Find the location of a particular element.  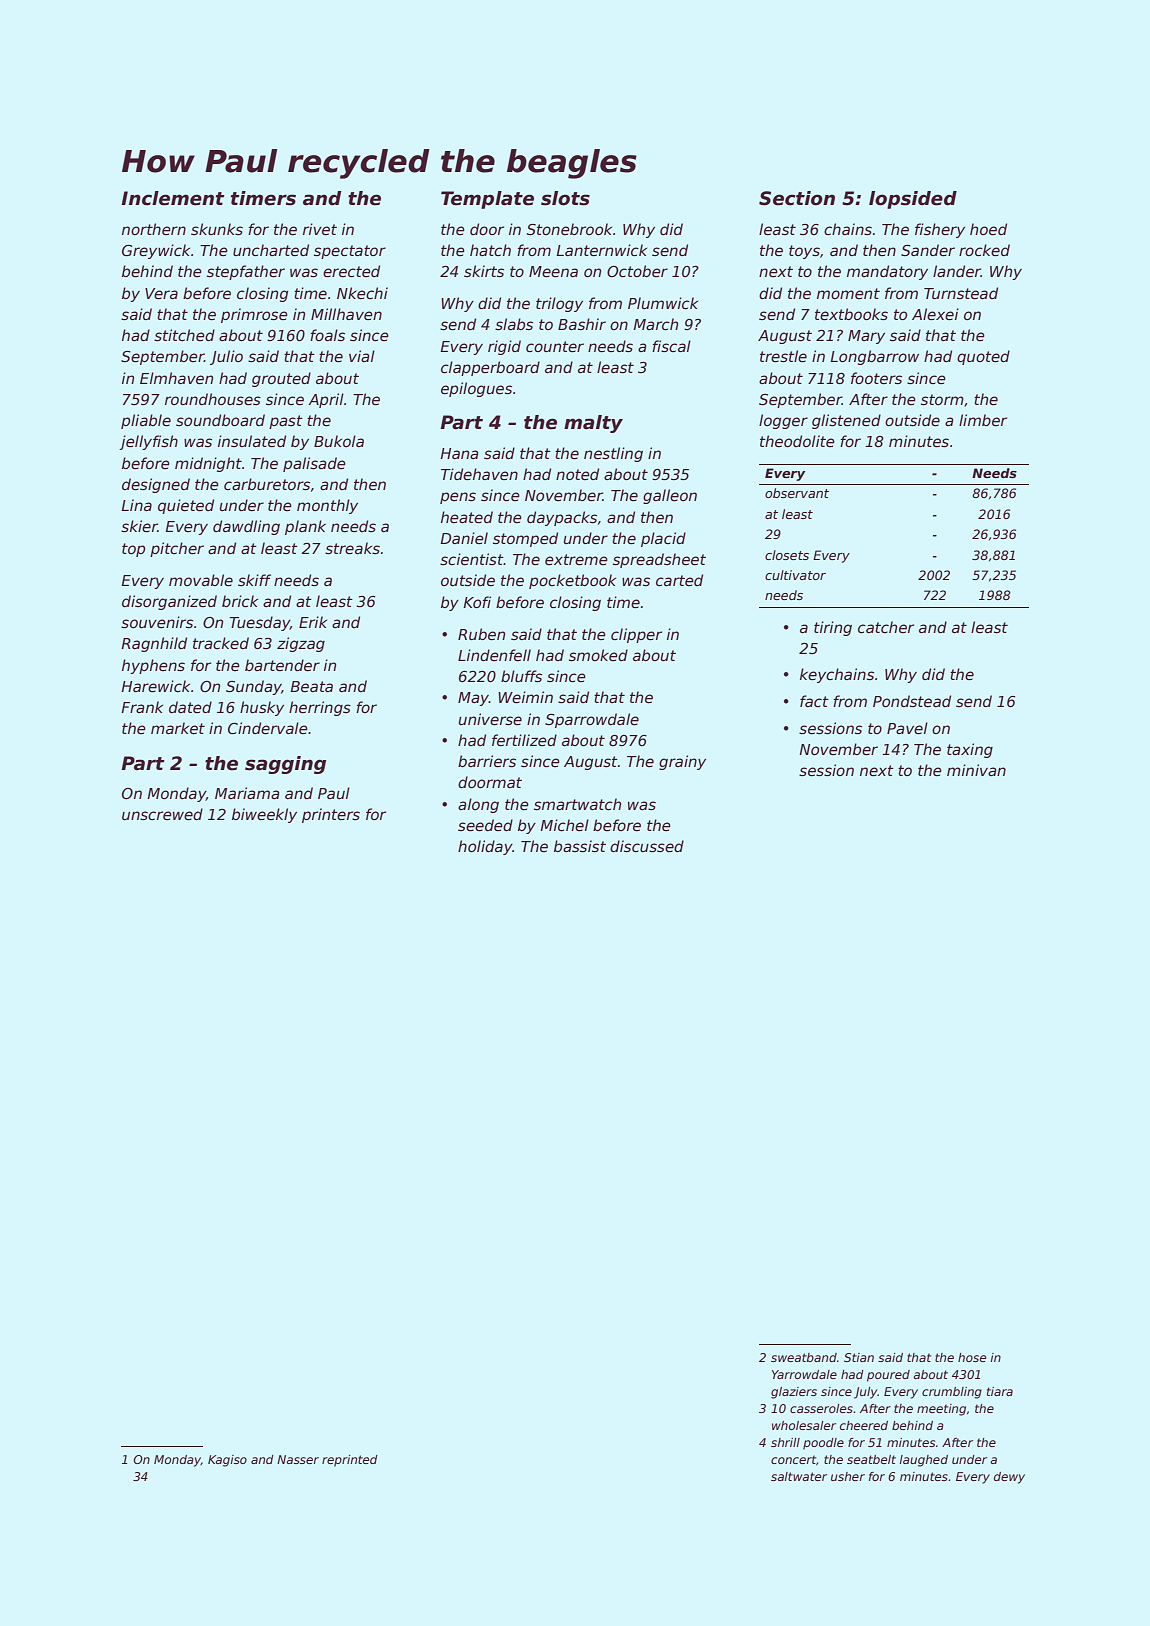

Kagiso is located at coordinates (227, 1461).
